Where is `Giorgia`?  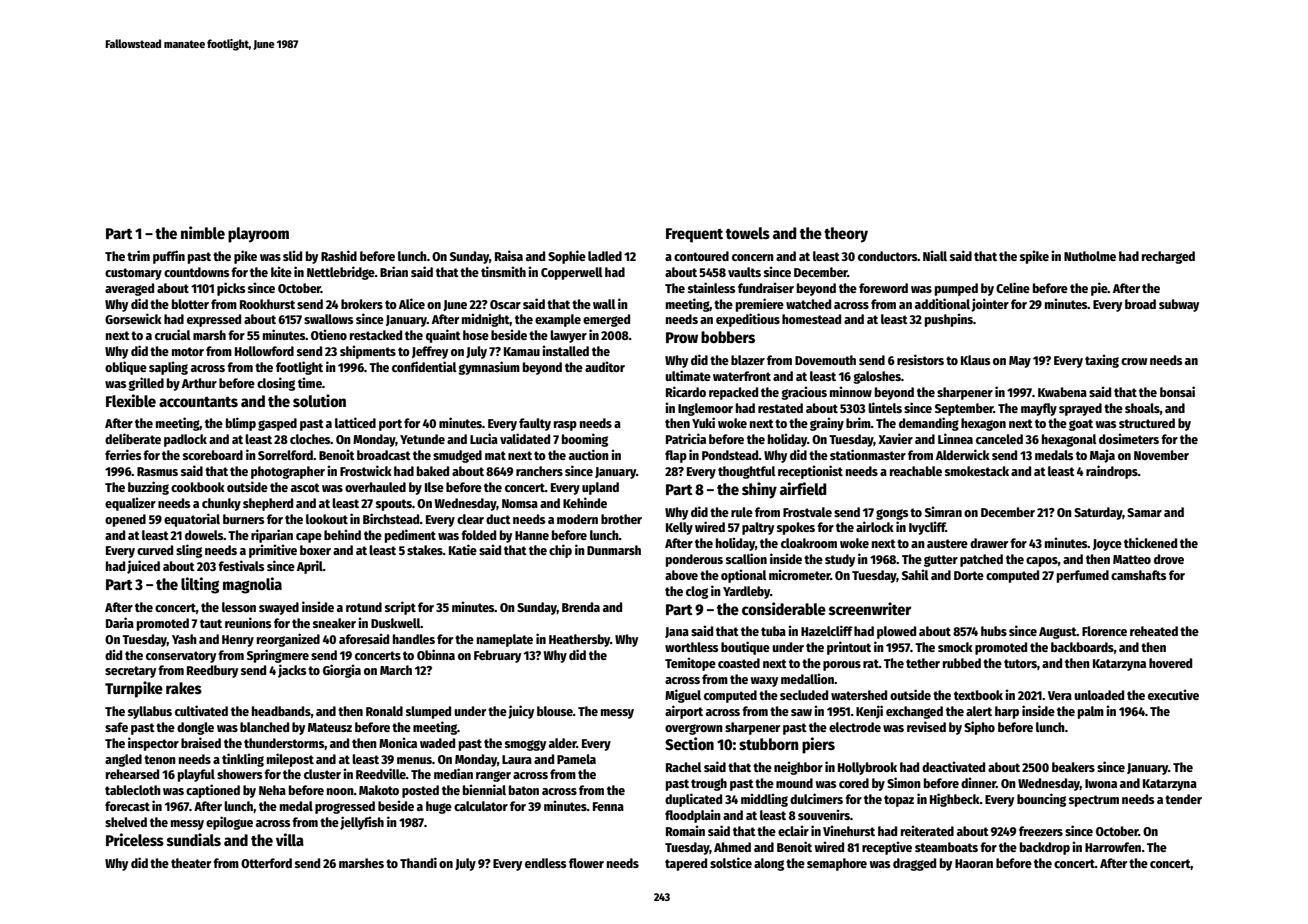 Giorgia is located at coordinates (342, 671).
